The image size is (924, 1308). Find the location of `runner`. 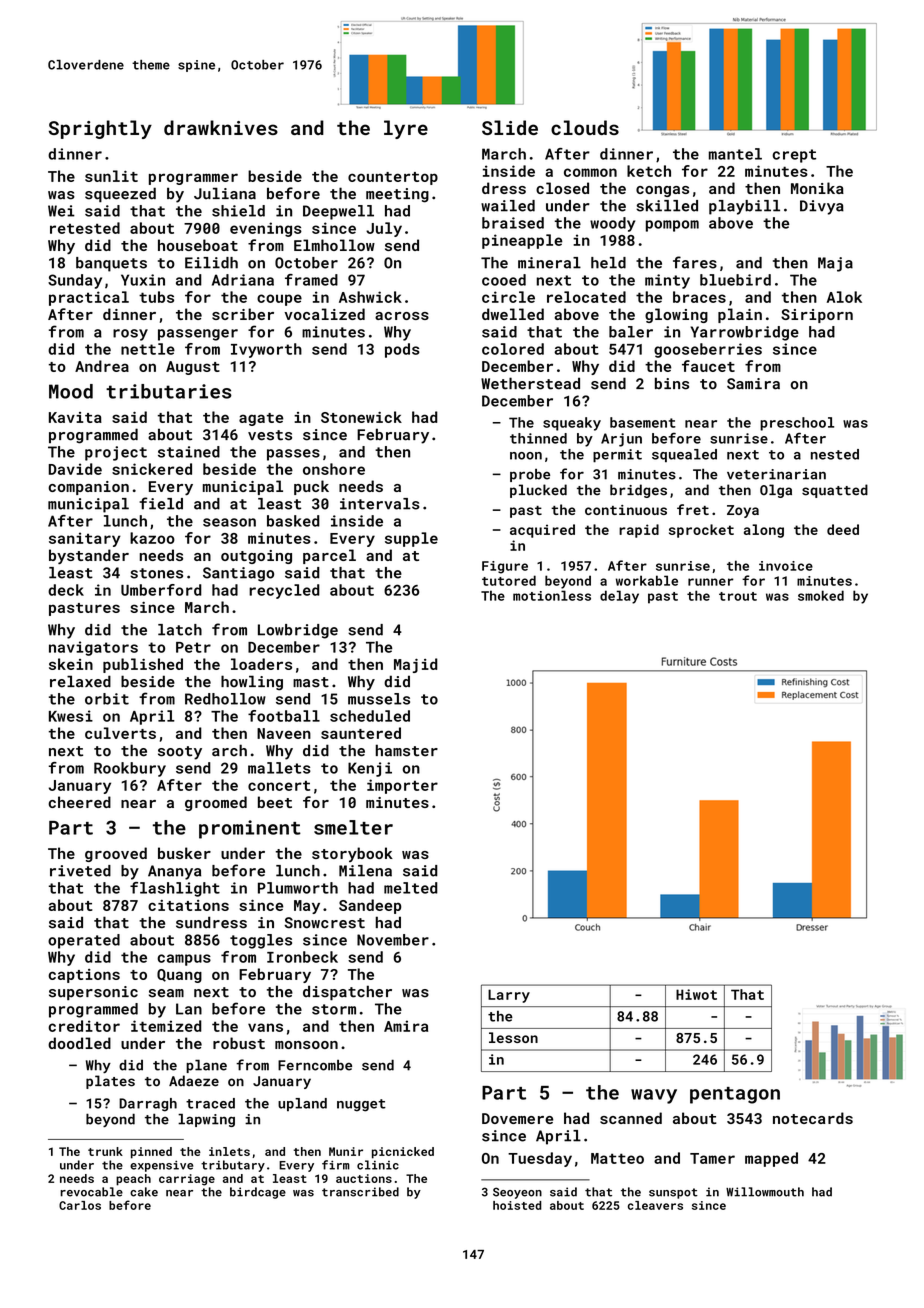

runner is located at coordinates (711, 582).
